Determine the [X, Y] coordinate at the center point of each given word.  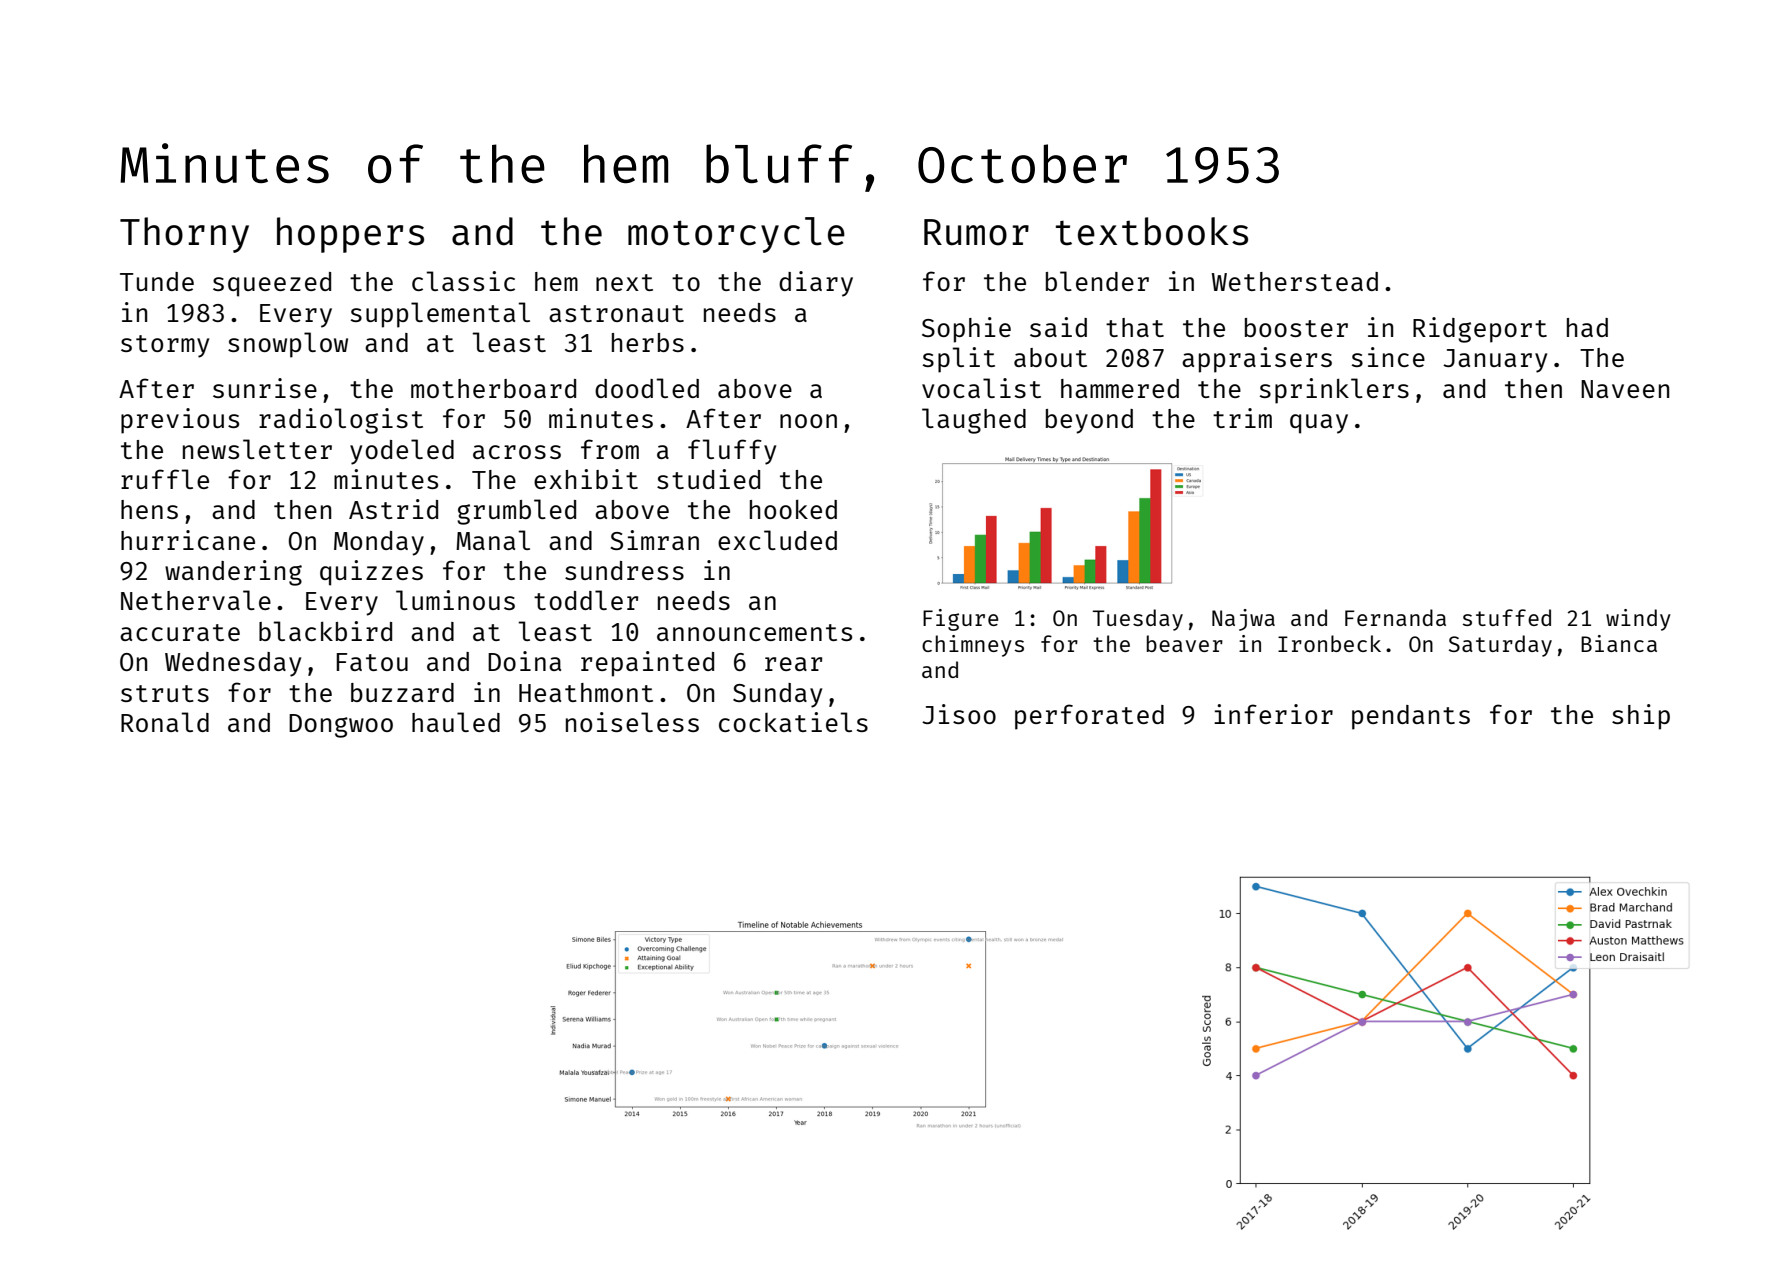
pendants [1411, 717]
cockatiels [793, 722]
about [1050, 357]
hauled [456, 722]
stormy [165, 346]
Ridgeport [1480, 330]
